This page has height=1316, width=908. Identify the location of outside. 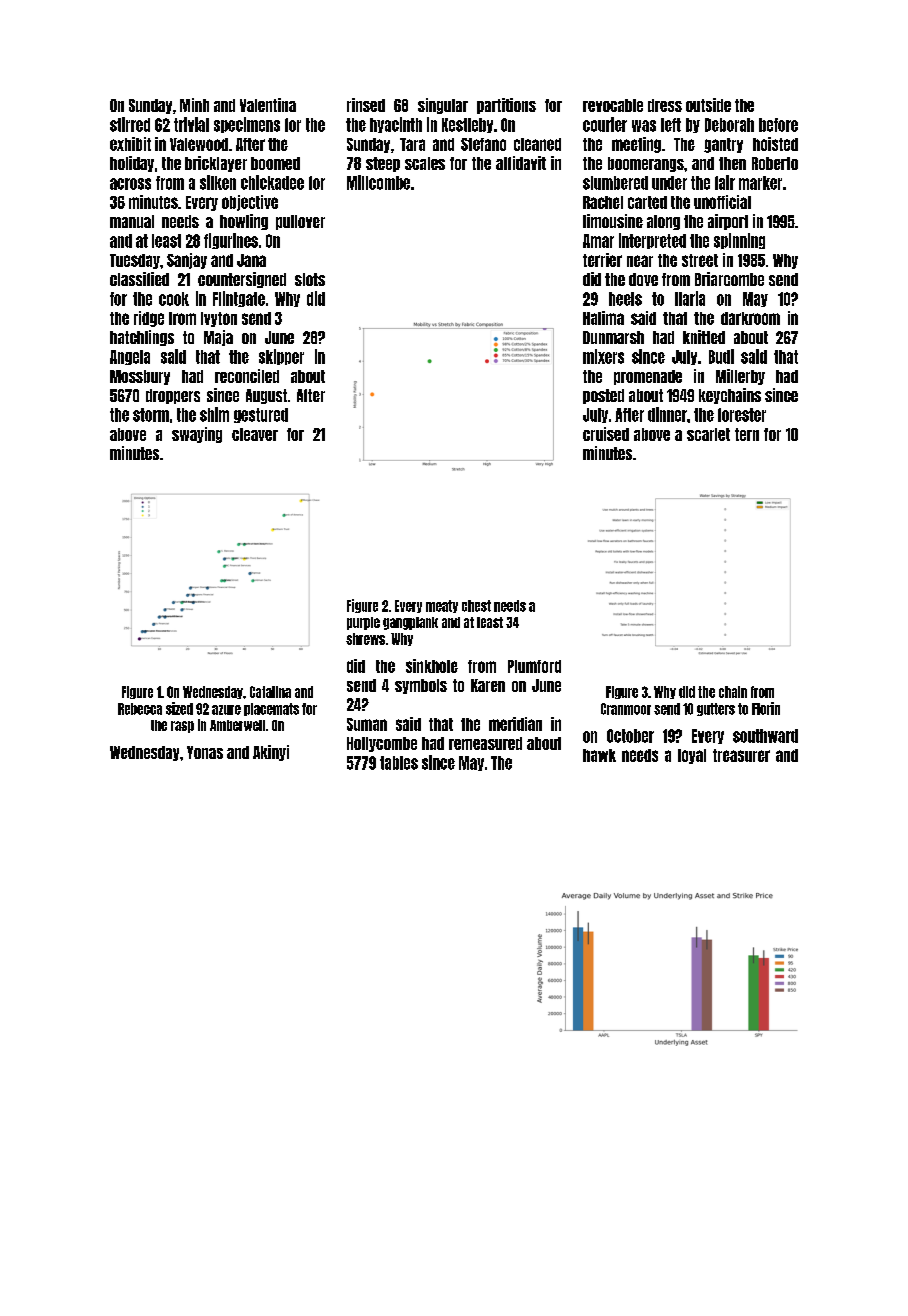
(708, 105).
